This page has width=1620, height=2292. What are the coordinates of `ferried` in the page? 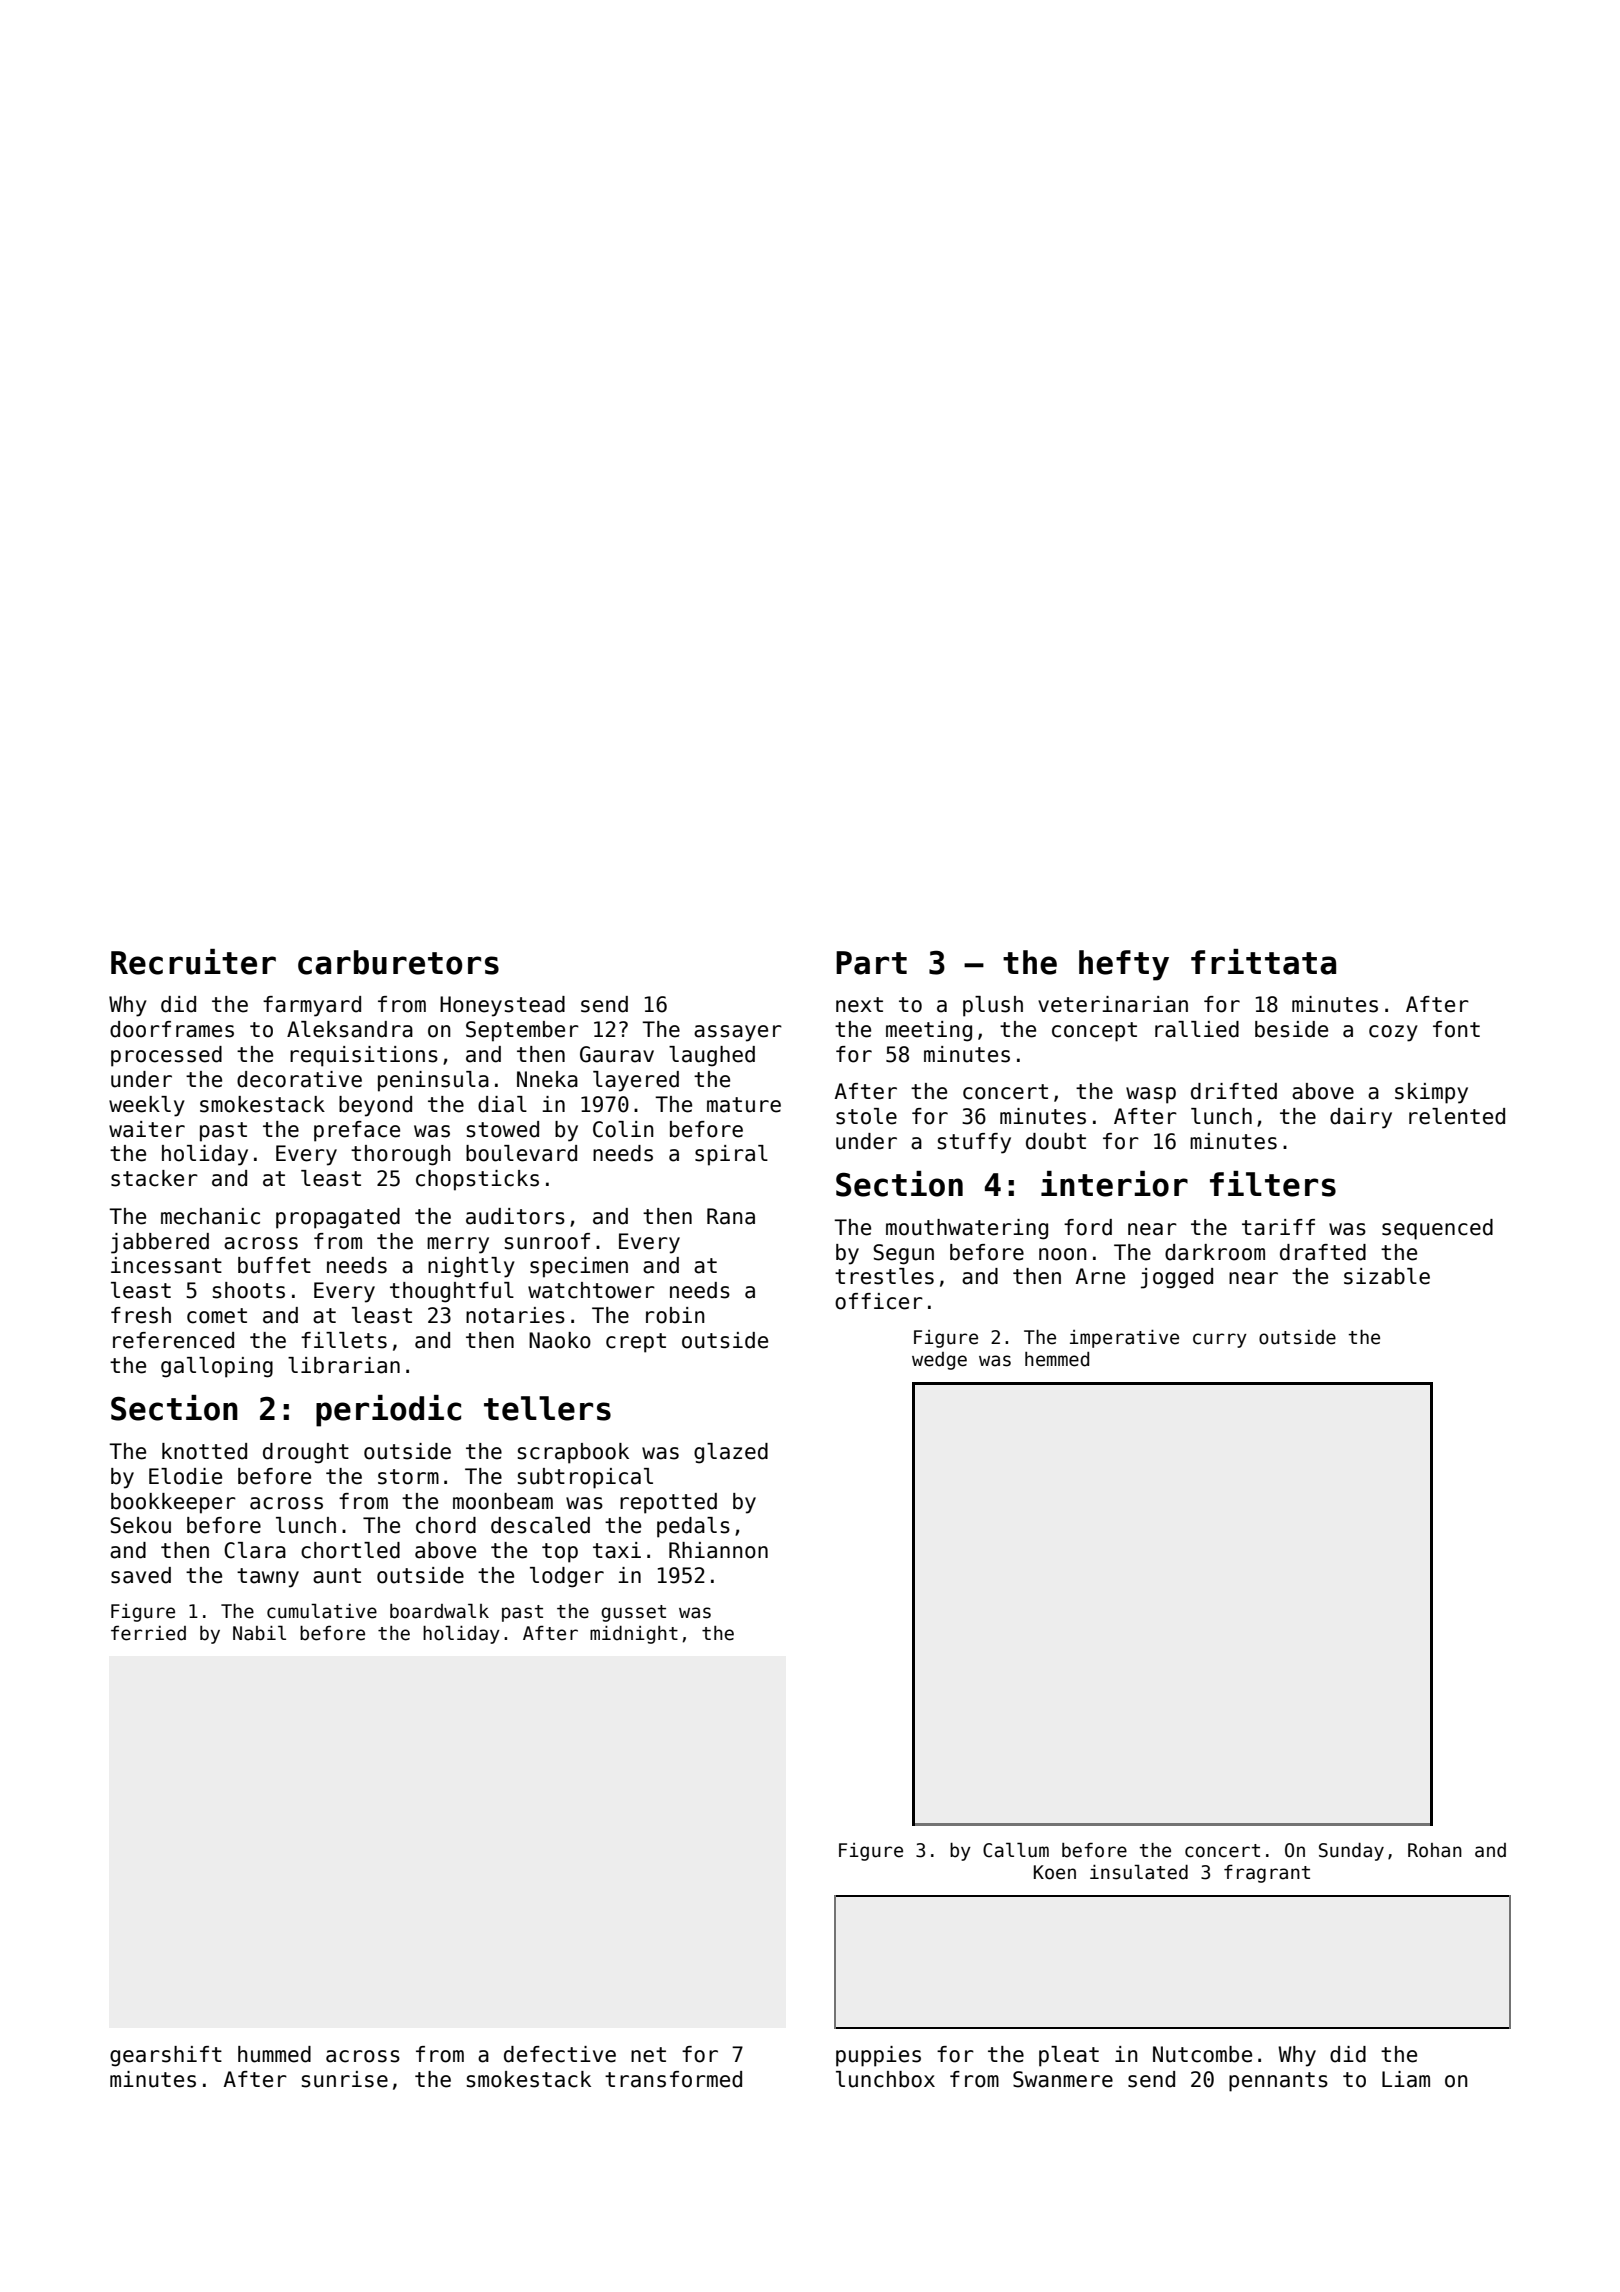 It's located at (148, 1633).
